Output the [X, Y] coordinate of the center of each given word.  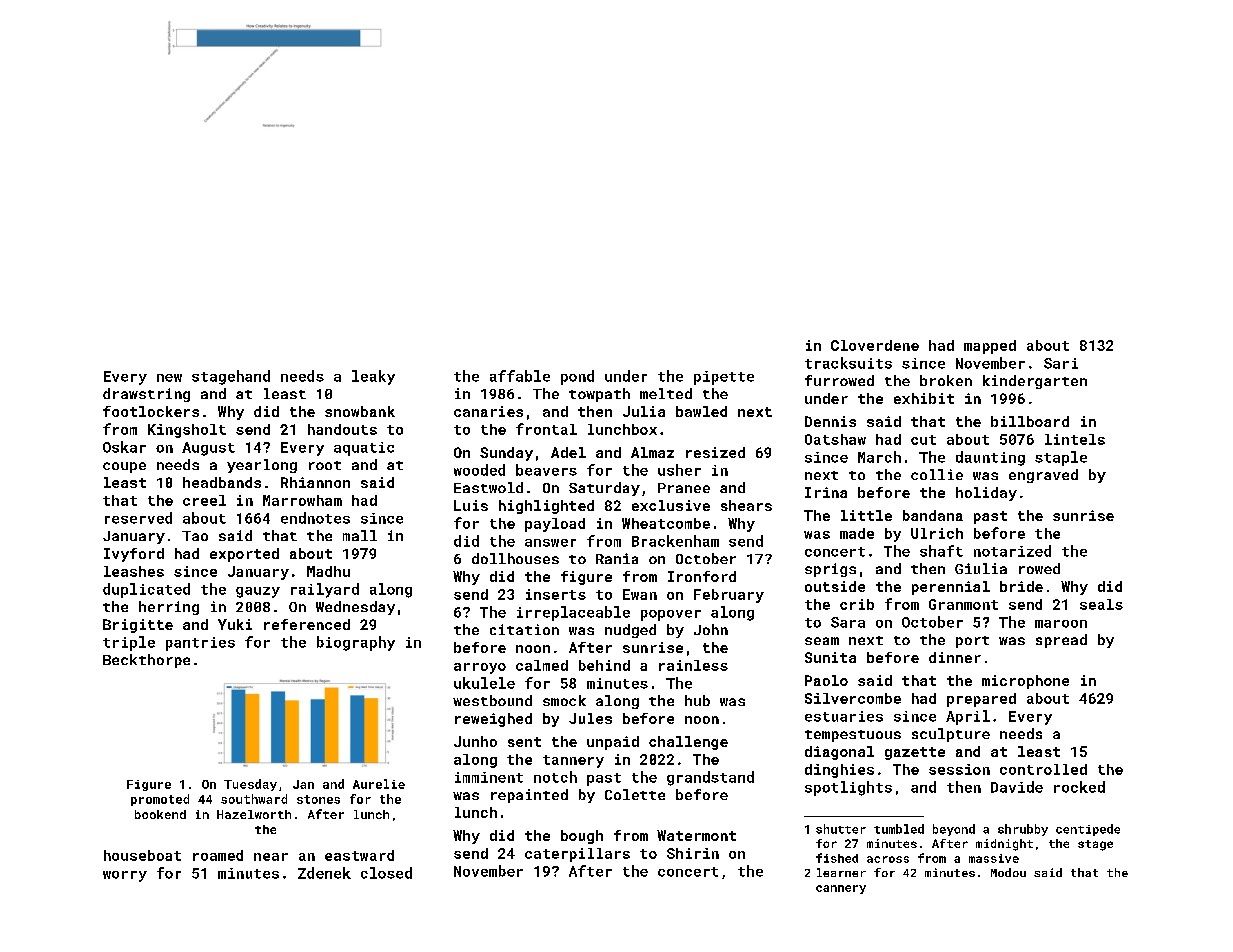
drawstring [146, 395]
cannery [841, 889]
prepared [981, 700]
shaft [941, 551]
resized [715, 452]
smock [564, 700]
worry [125, 876]
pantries [200, 644]
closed [386, 873]
